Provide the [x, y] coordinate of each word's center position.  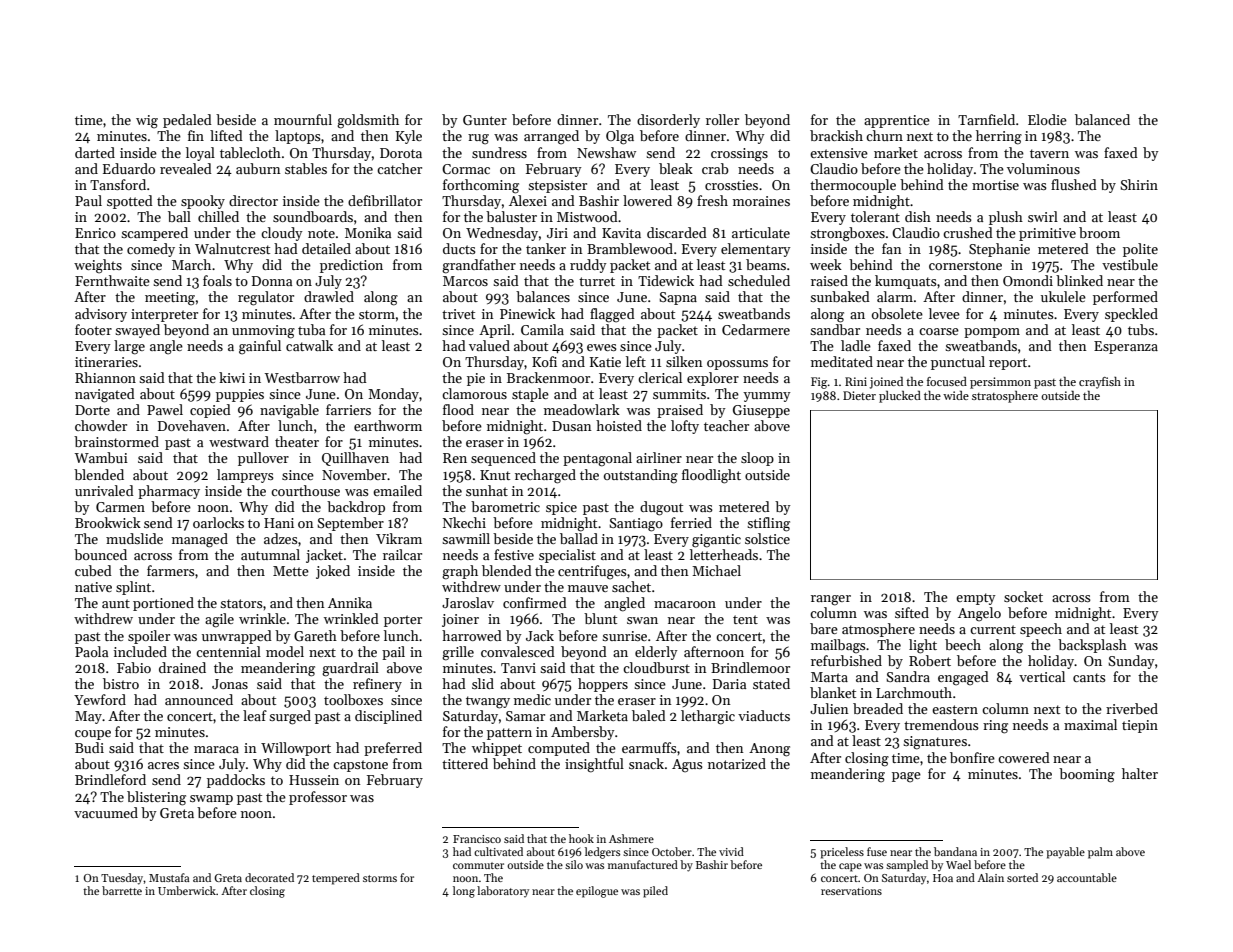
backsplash [1092, 646]
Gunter [485, 120]
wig [147, 122]
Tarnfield [986, 119]
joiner [460, 620]
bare [824, 628]
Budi [89, 747]
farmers [171, 570]
